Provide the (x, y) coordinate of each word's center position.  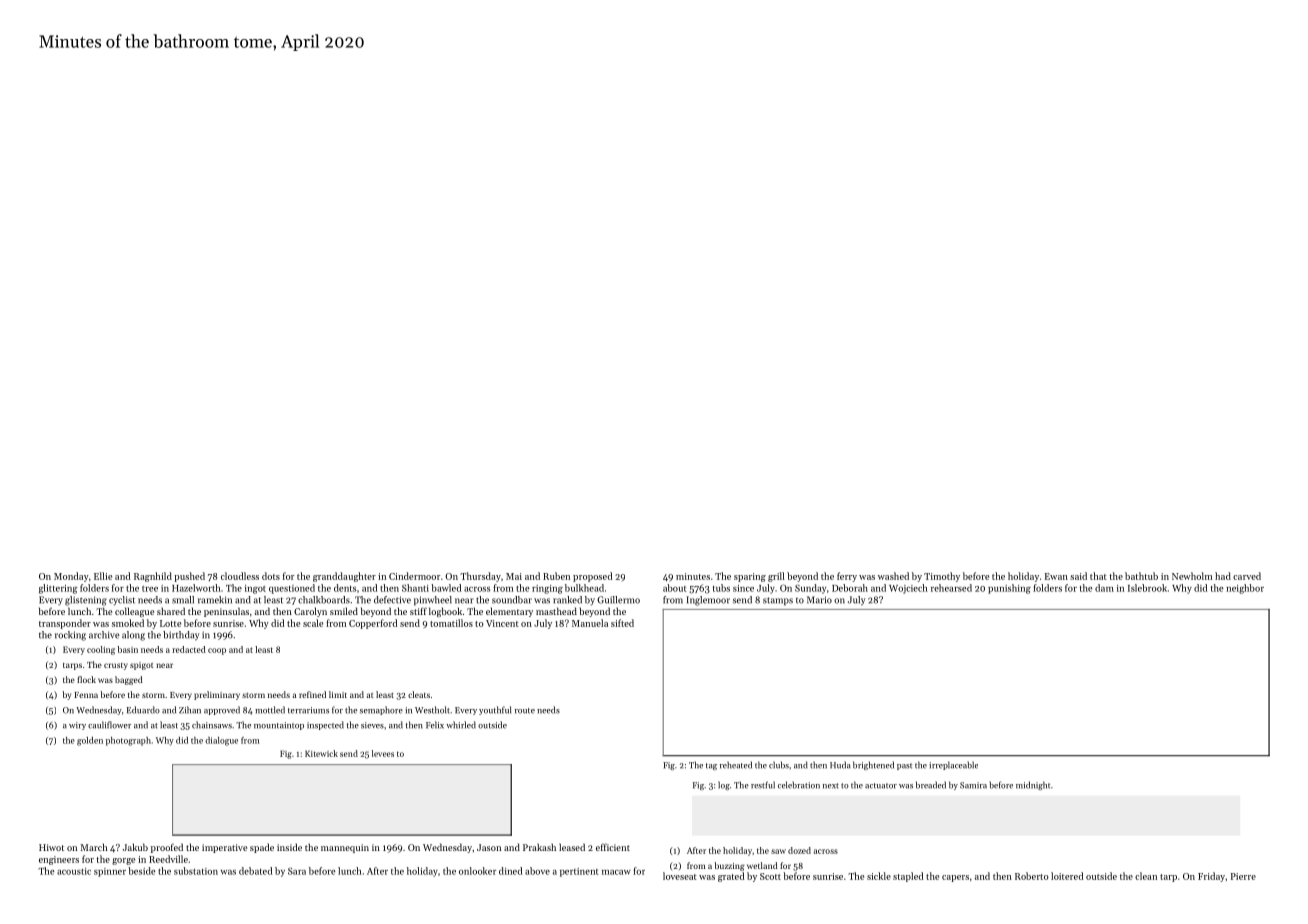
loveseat (680, 876)
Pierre (1243, 876)
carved (1247, 576)
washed (893, 576)
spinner (110, 872)
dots (271, 576)
